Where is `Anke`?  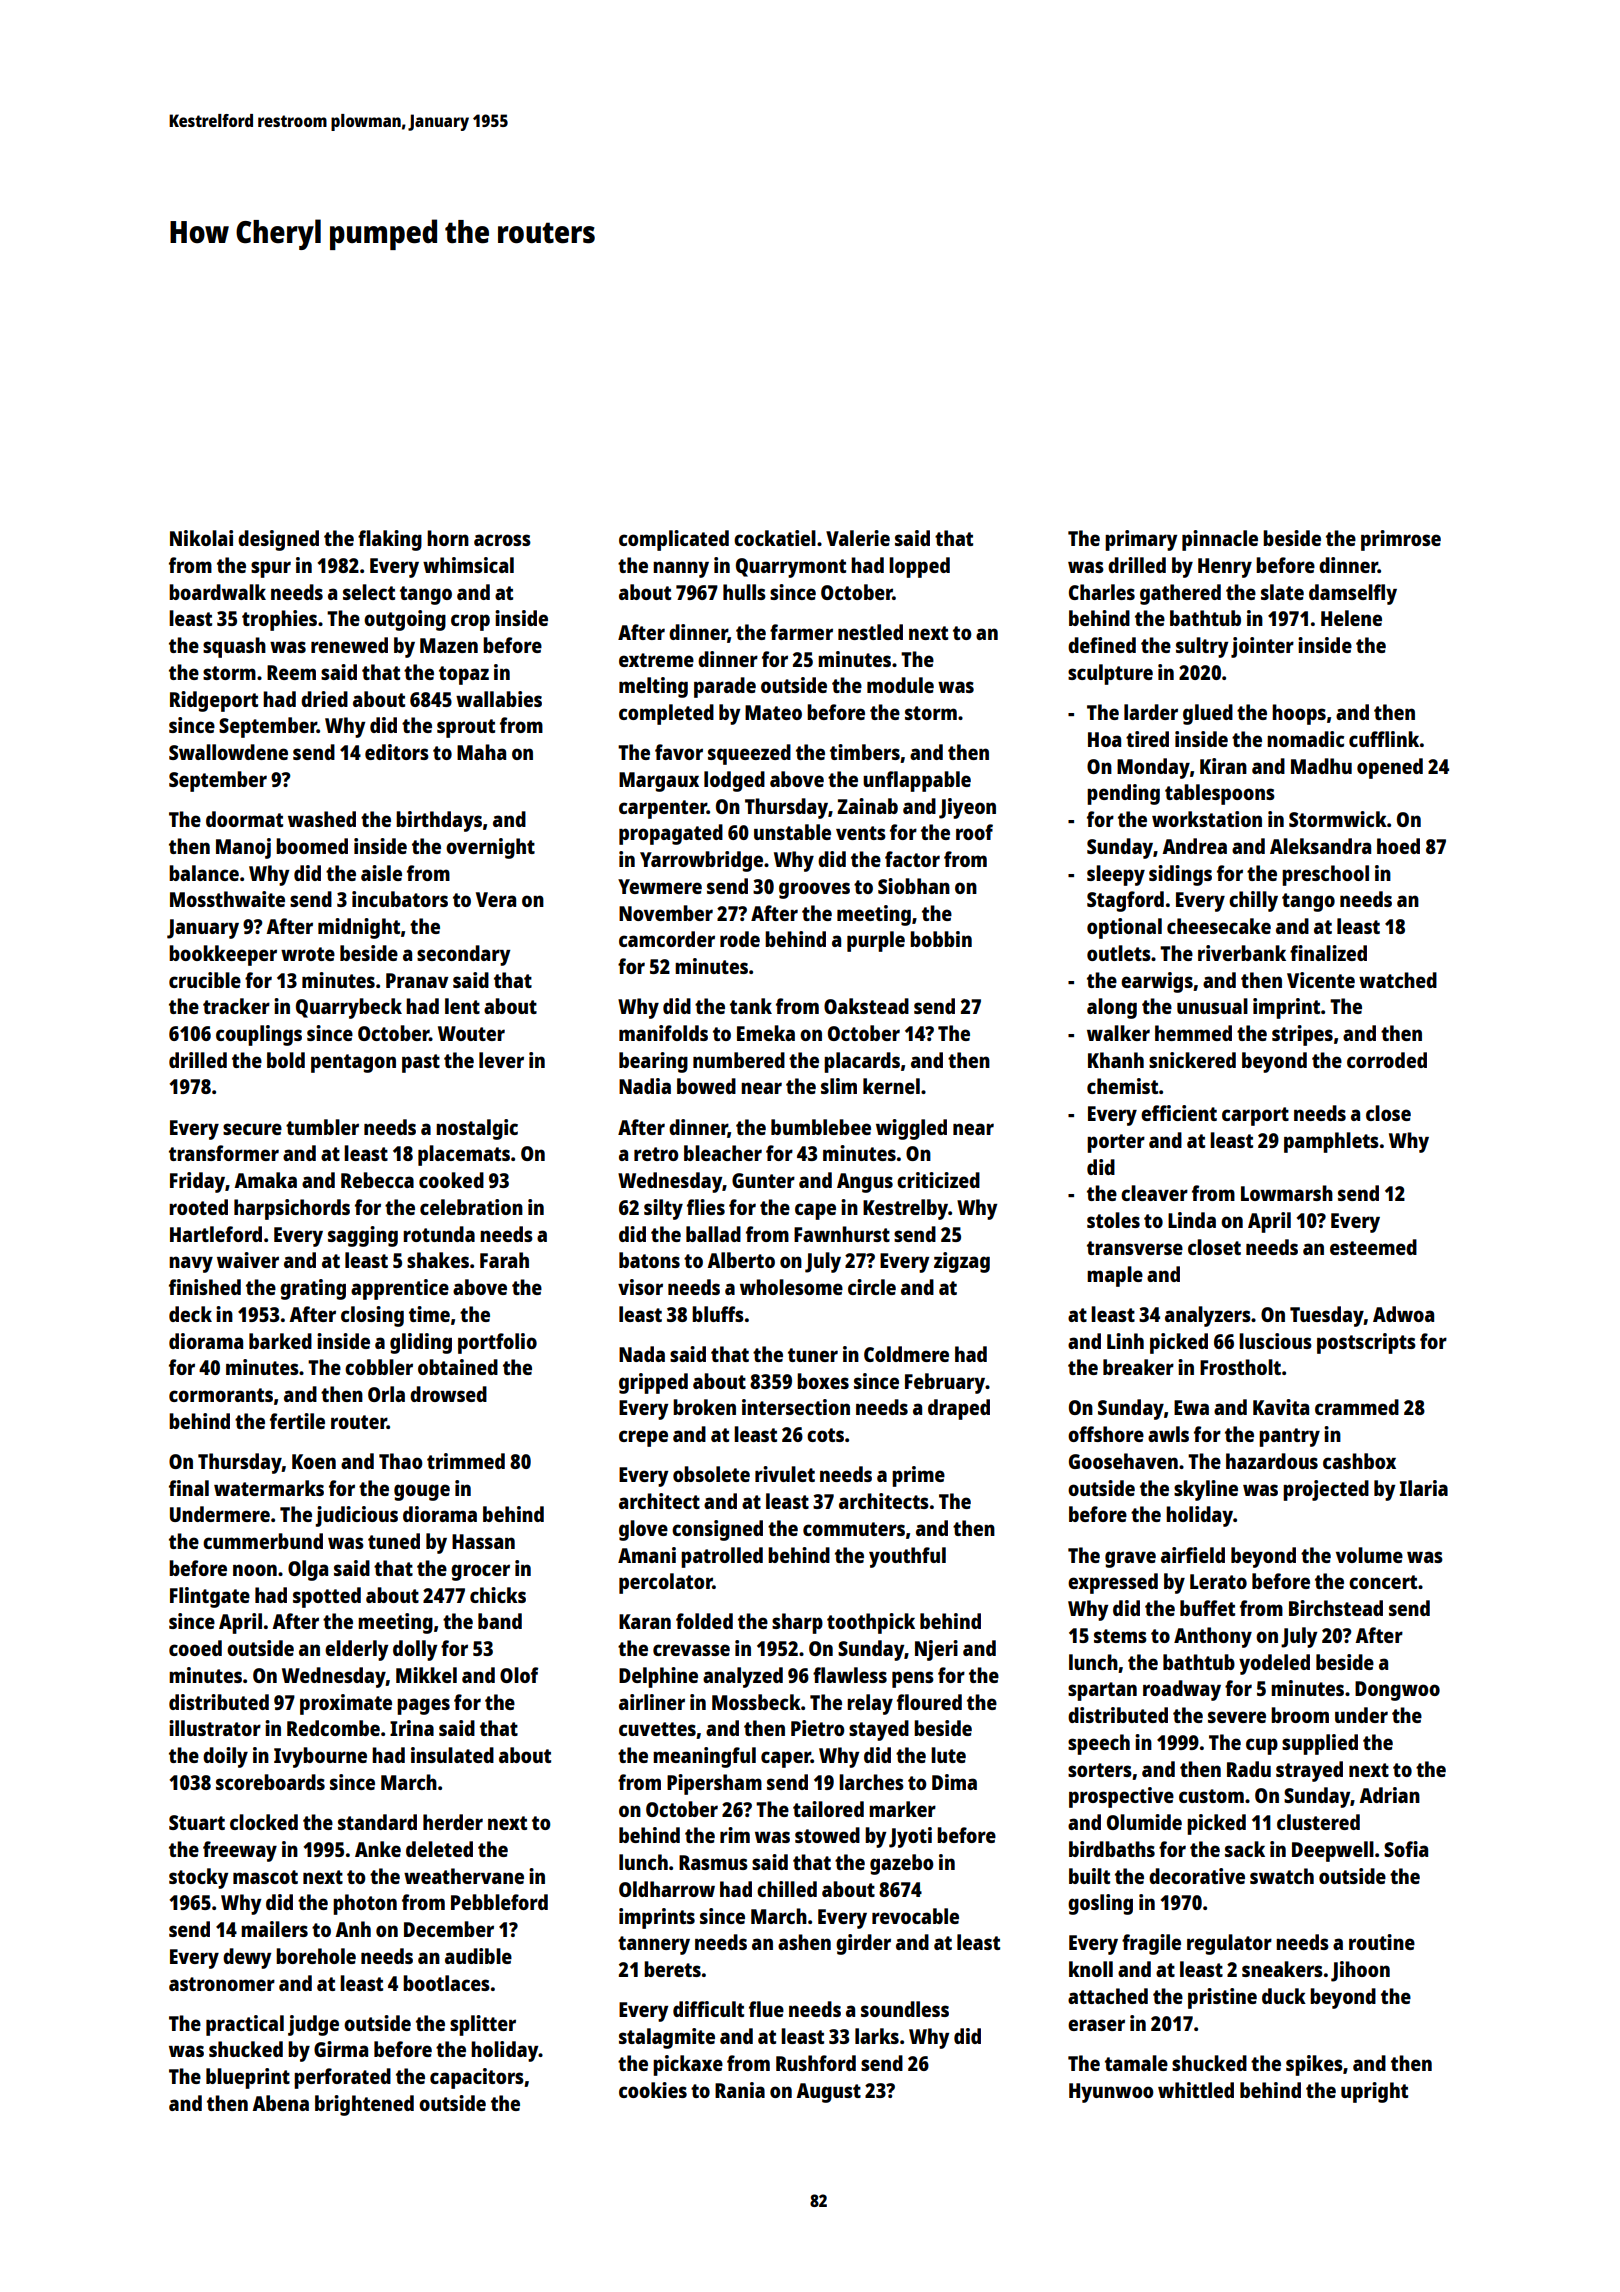 Anke is located at coordinates (378, 1849).
